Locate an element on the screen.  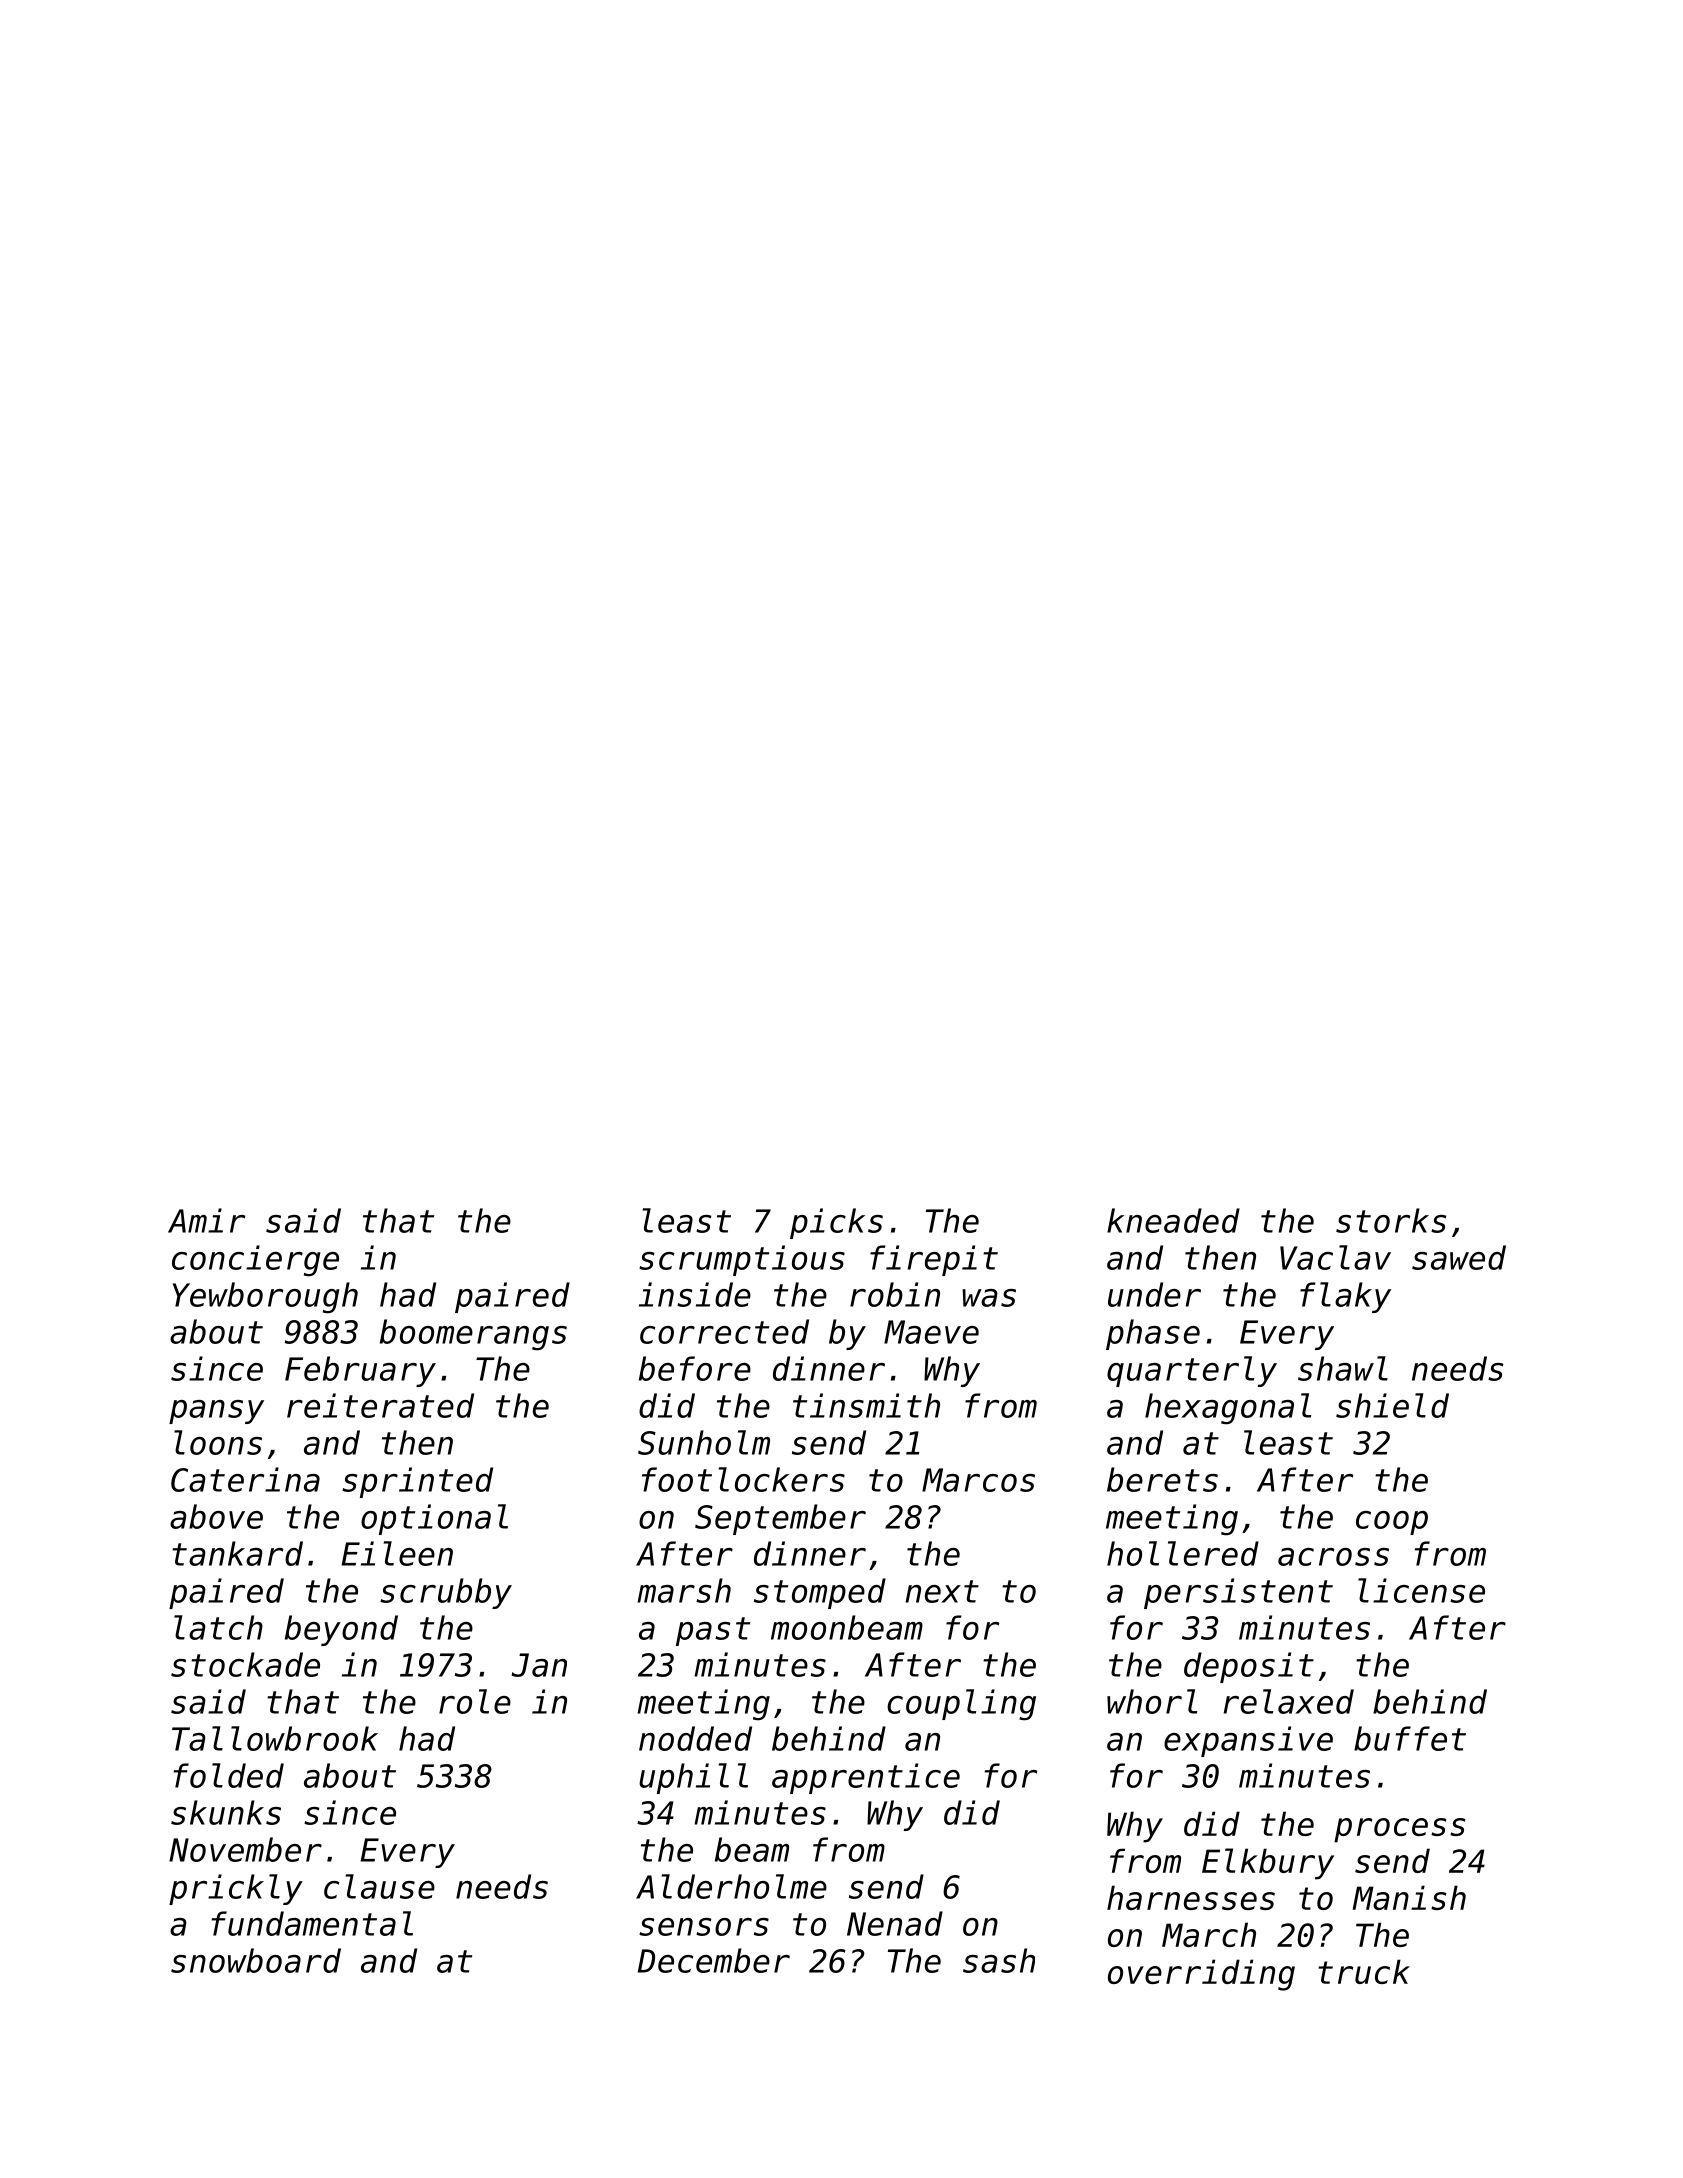
prickly is located at coordinates (236, 1889).
